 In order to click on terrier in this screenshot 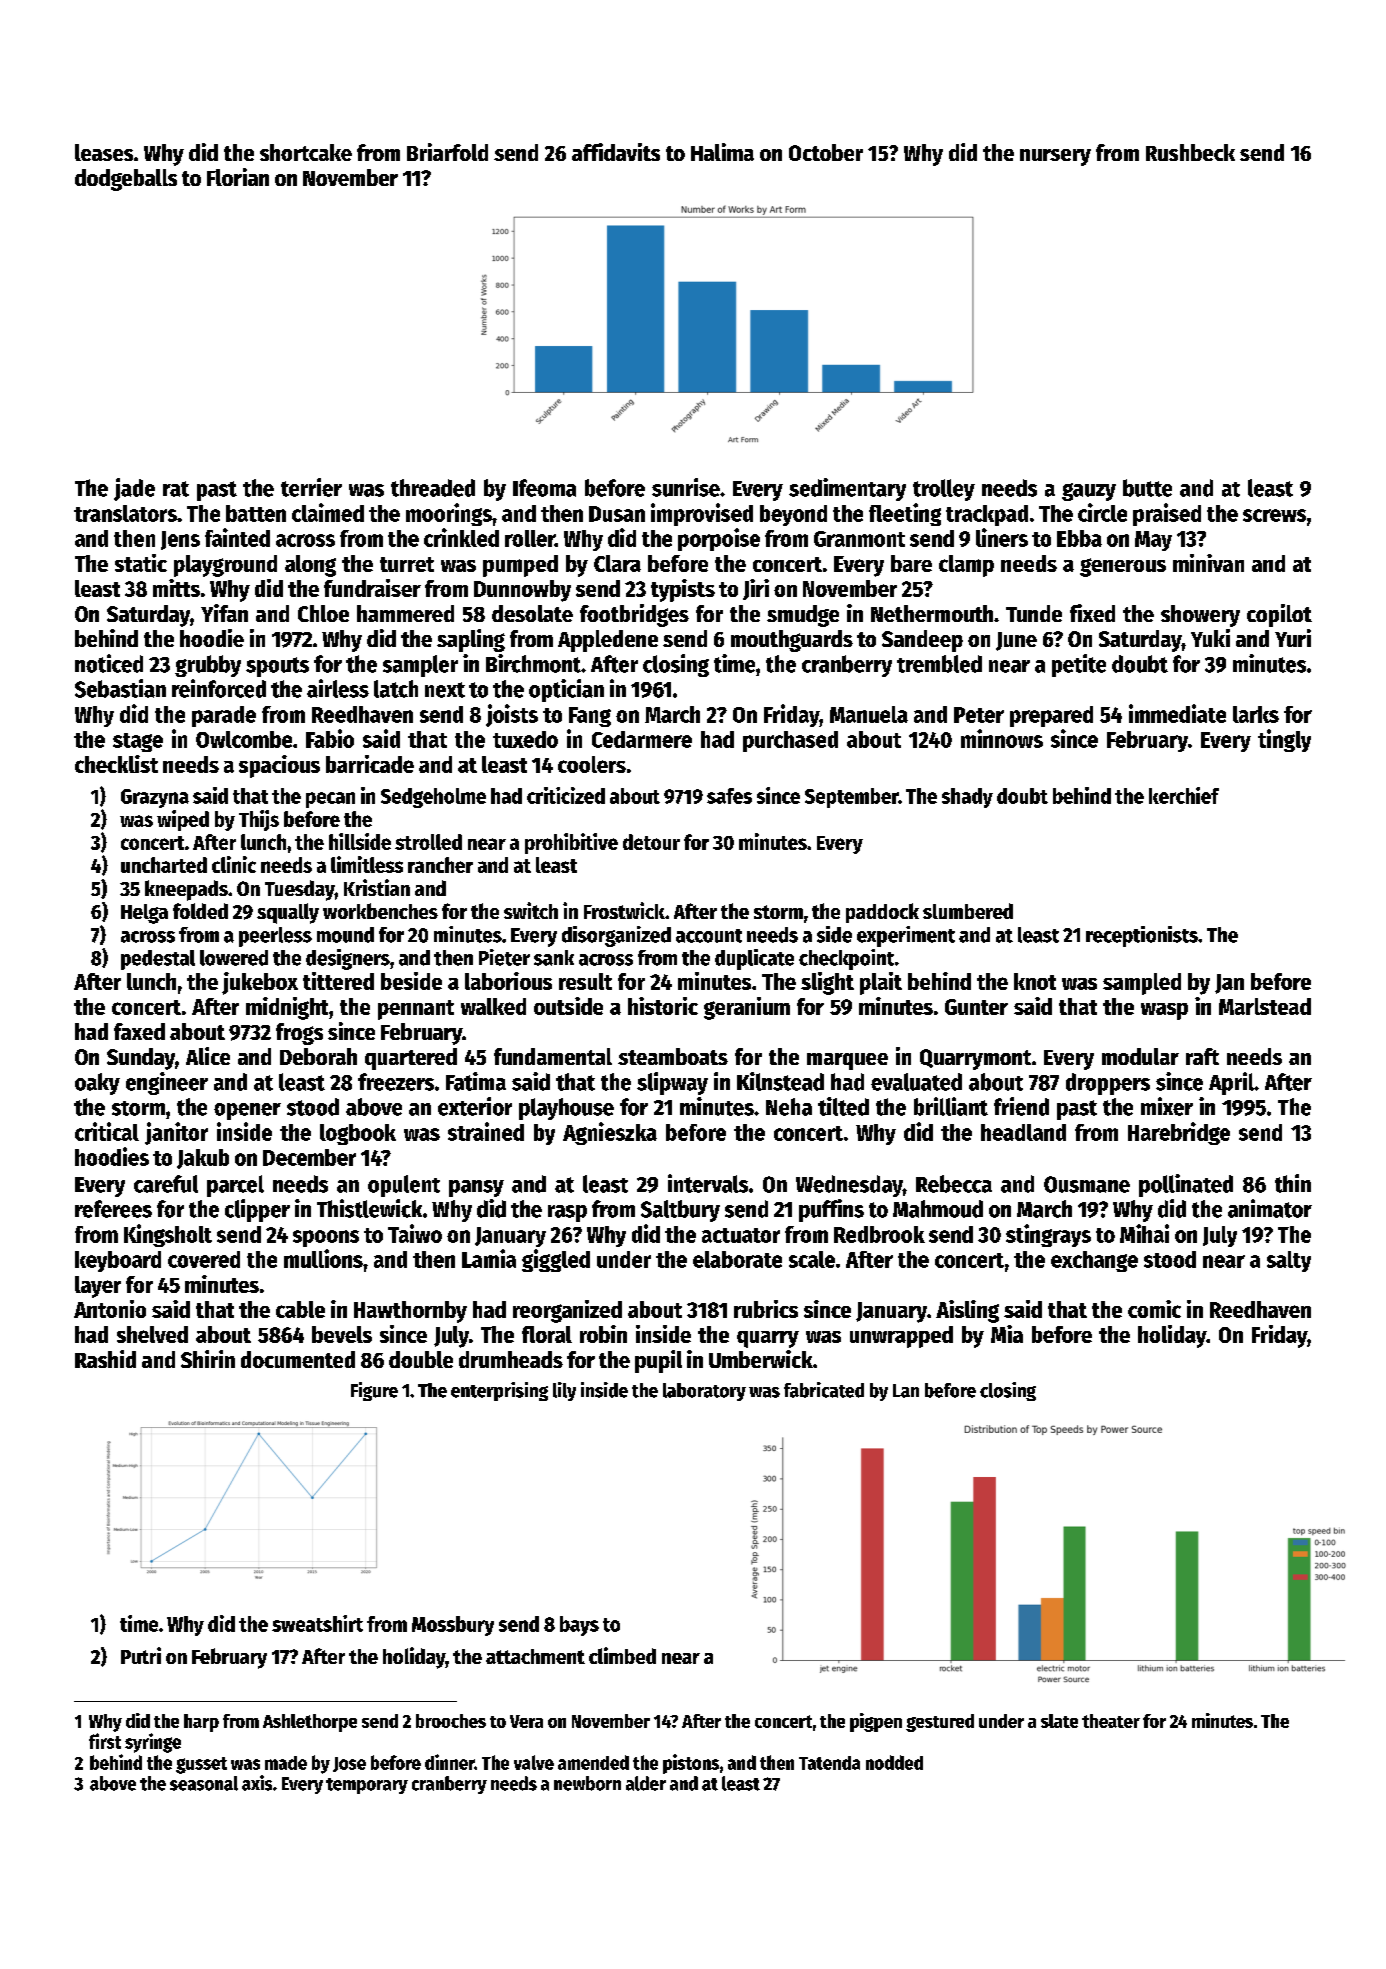, I will do `click(311, 487)`.
